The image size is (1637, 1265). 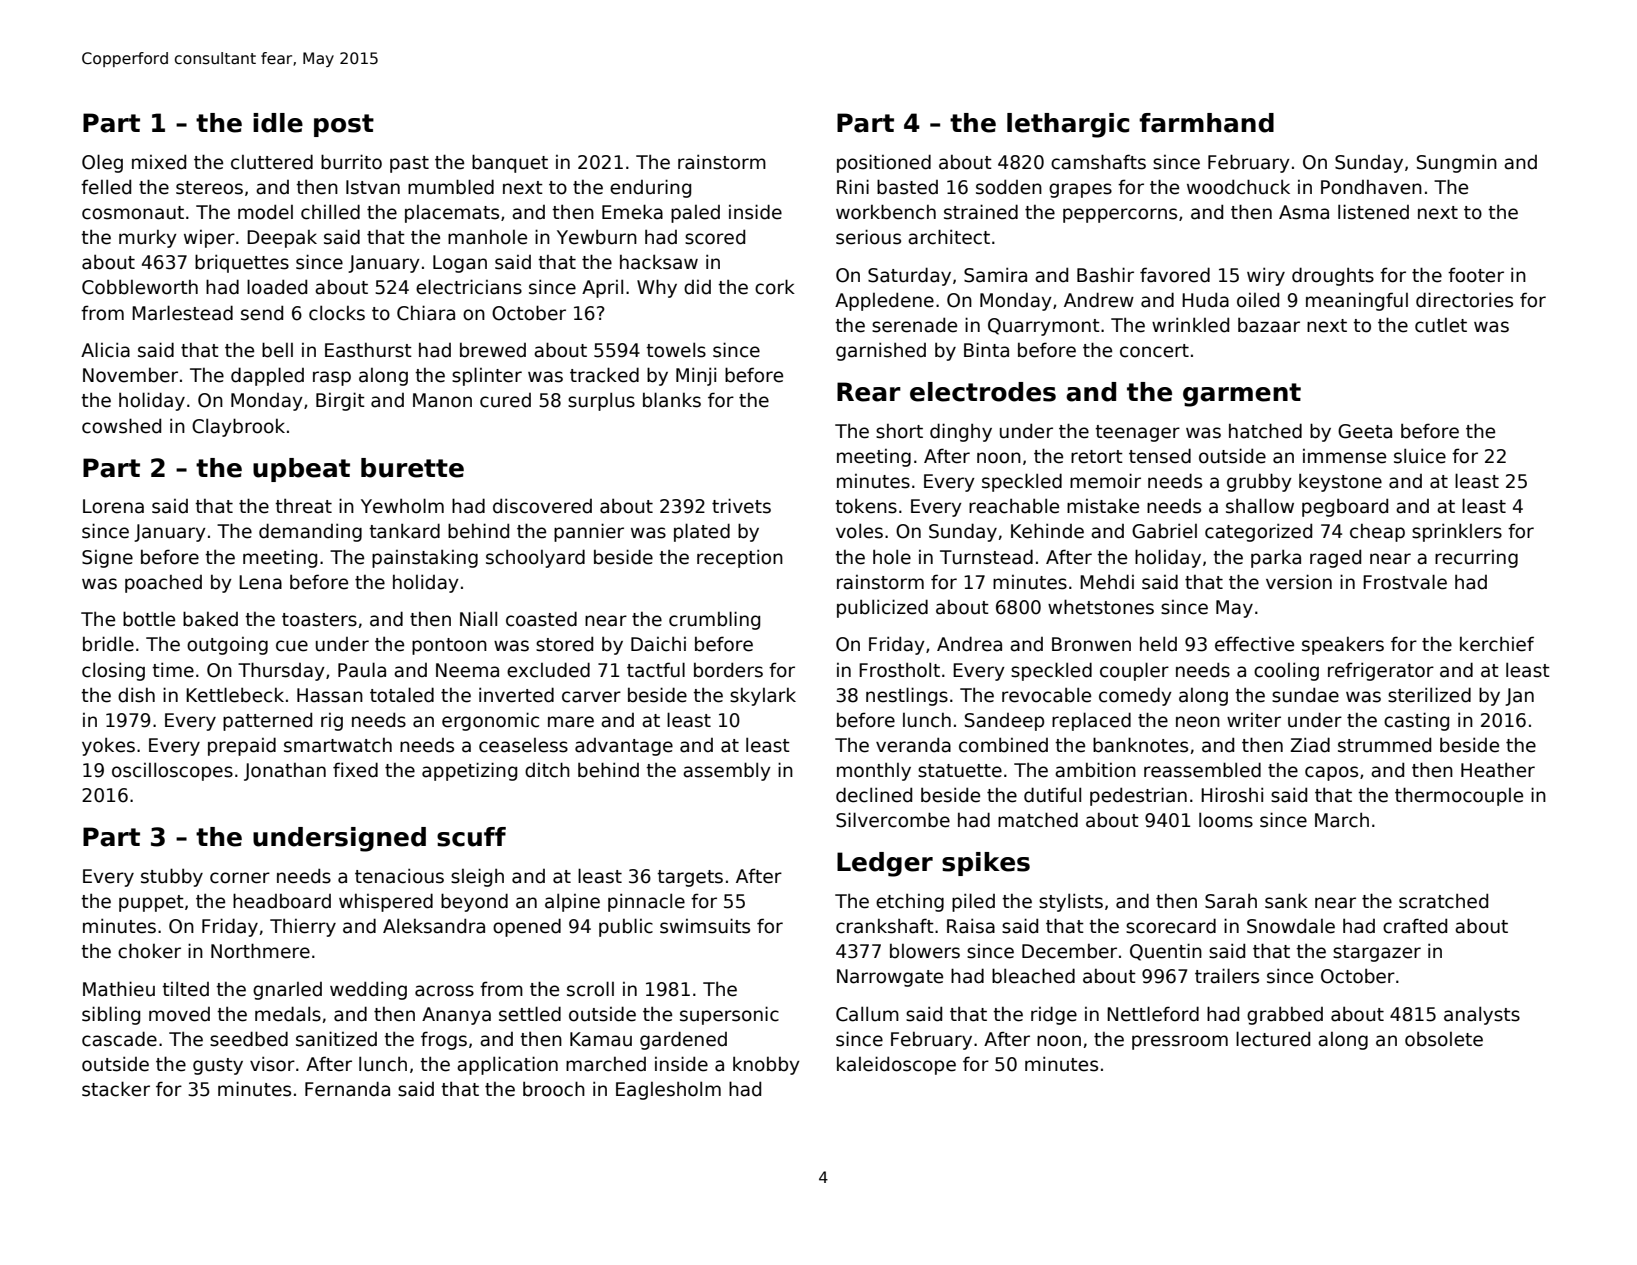 I want to click on reception, so click(x=740, y=558).
